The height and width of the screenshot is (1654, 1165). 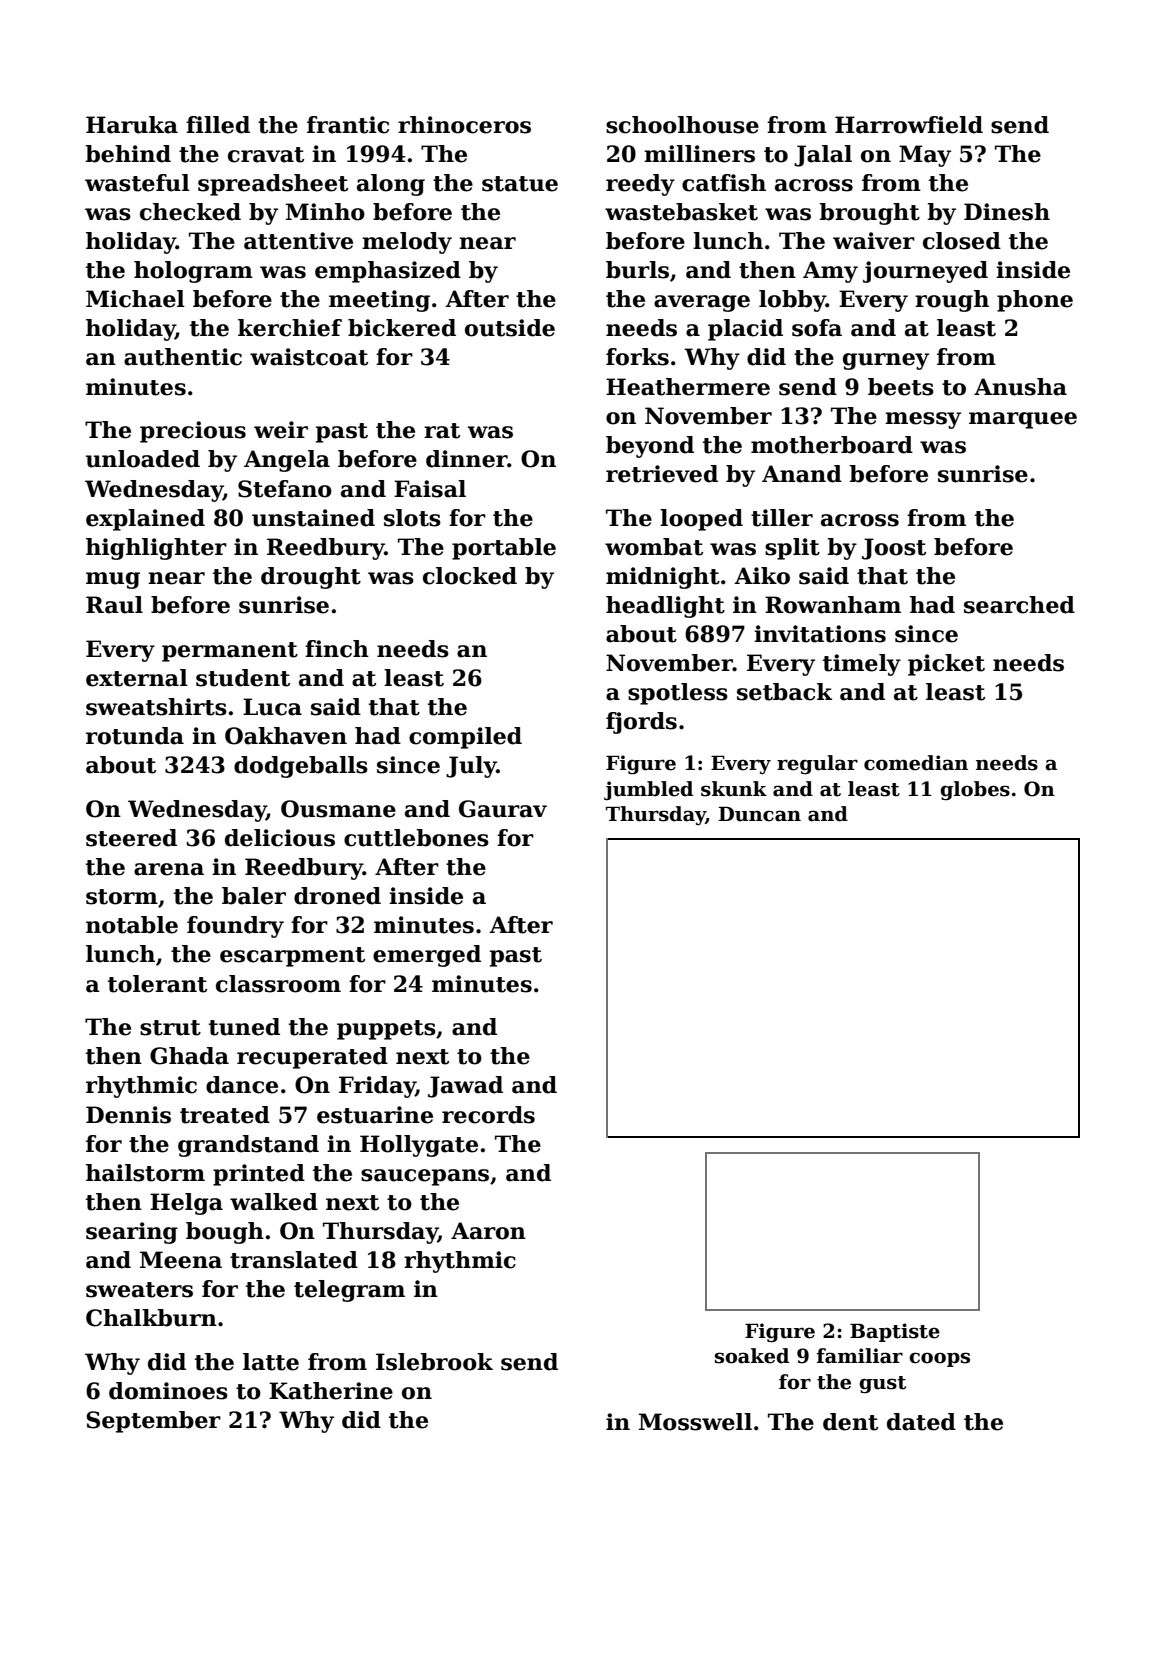 What do you see at coordinates (135, 299) in the screenshot?
I see `Michael` at bounding box center [135, 299].
